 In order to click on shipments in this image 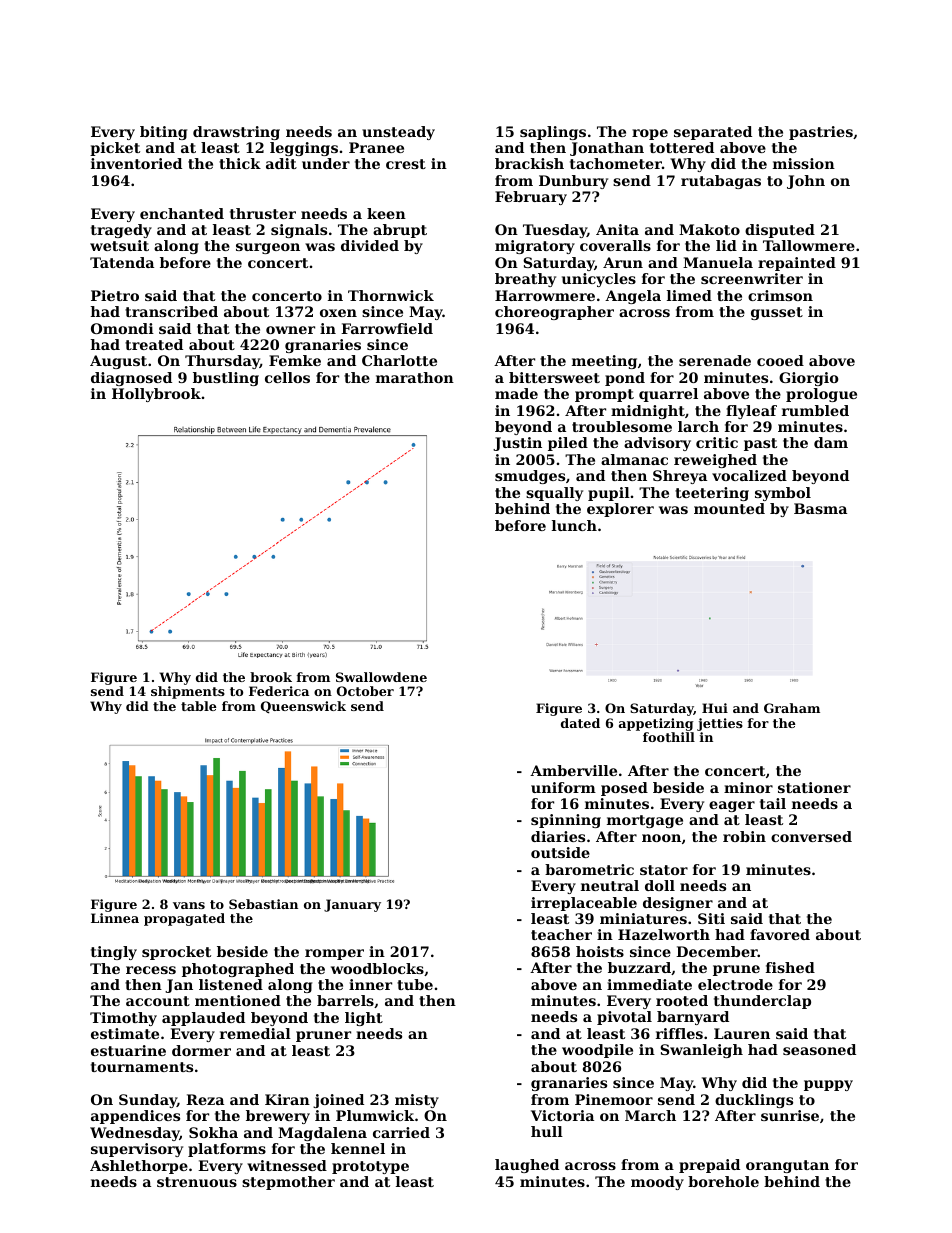, I will do `click(188, 692)`.
